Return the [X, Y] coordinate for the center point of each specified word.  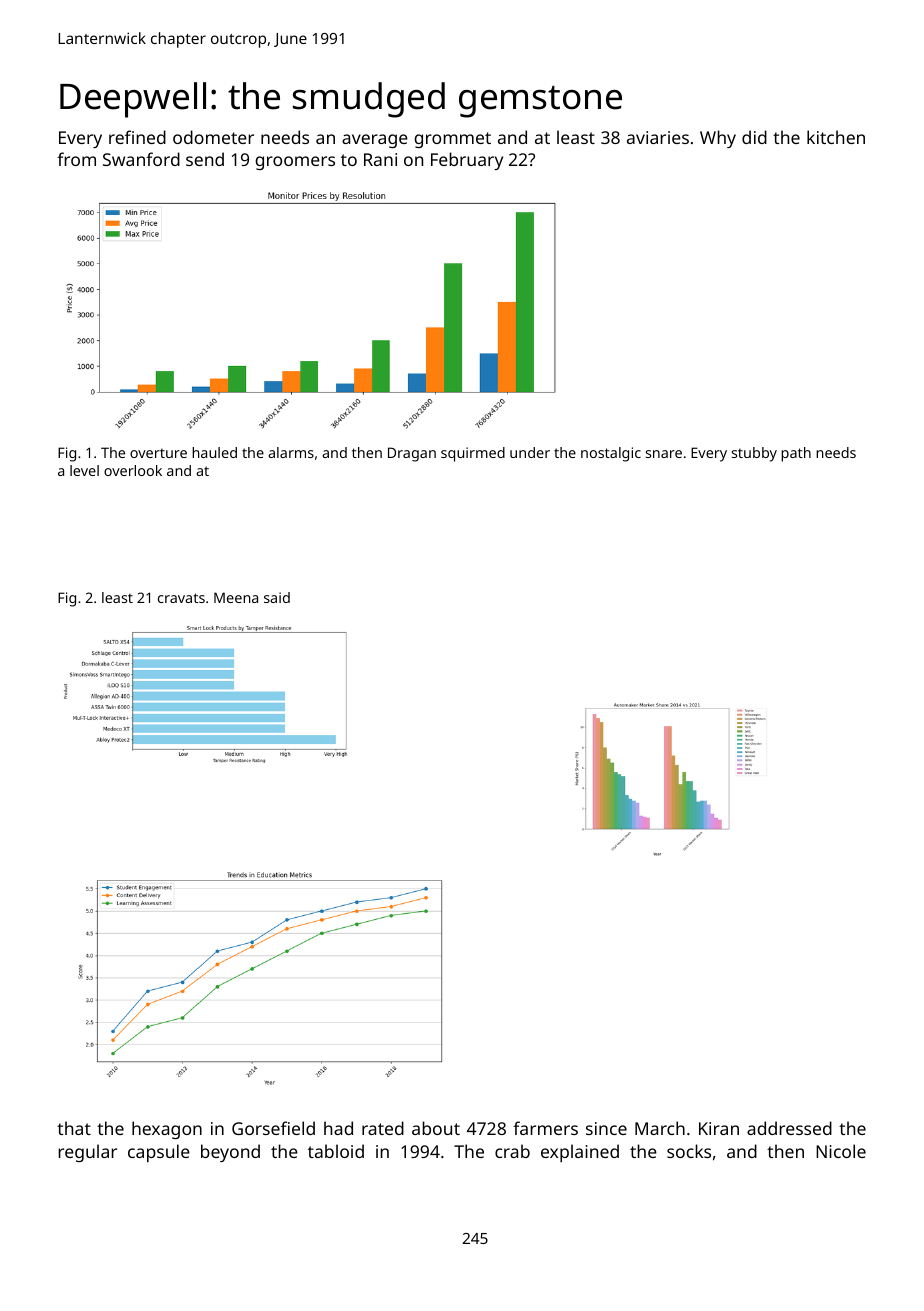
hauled [214, 452]
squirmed [473, 454]
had [338, 1128]
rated [383, 1128]
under [530, 452]
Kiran [719, 1128]
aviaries [658, 137]
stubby [754, 454]
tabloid [336, 1151]
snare [664, 454]
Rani [380, 159]
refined [137, 137]
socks [689, 1151]
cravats [181, 598]
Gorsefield [273, 1128]
